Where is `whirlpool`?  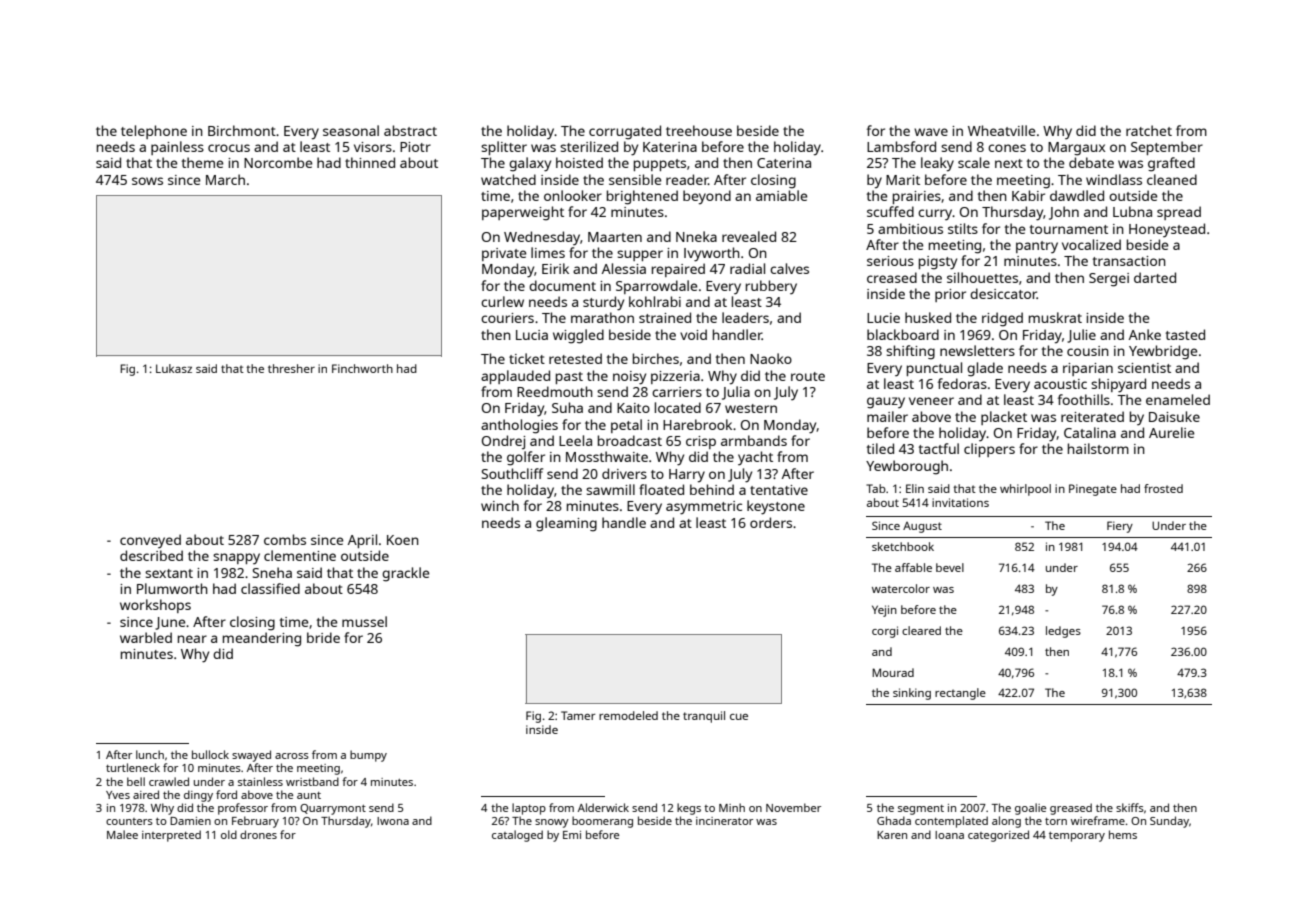
whirlpool is located at coordinates (1025, 490).
